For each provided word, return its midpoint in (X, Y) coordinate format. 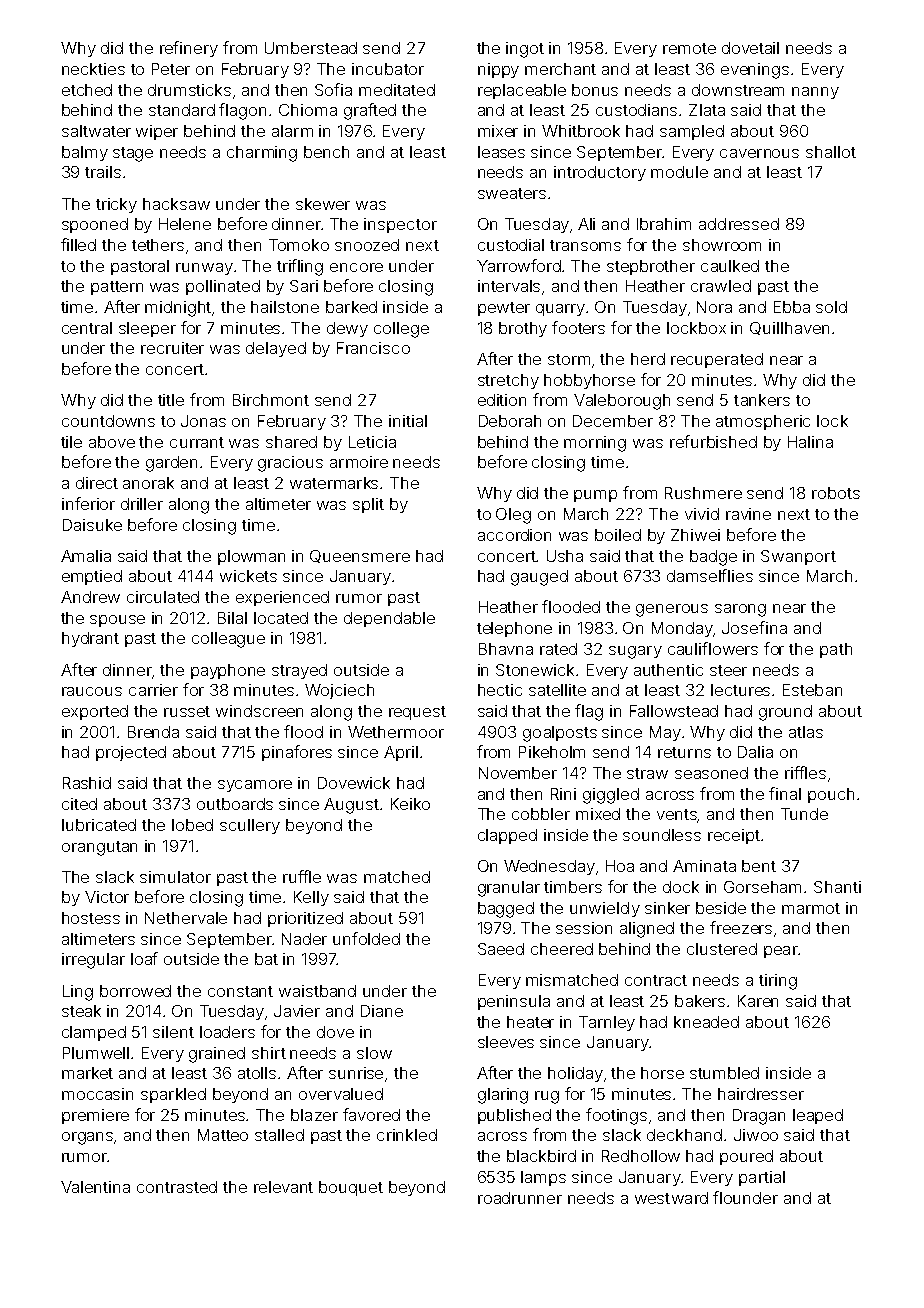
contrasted (177, 1187)
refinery (189, 49)
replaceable (522, 91)
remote (689, 48)
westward (671, 1198)
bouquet (351, 1188)
